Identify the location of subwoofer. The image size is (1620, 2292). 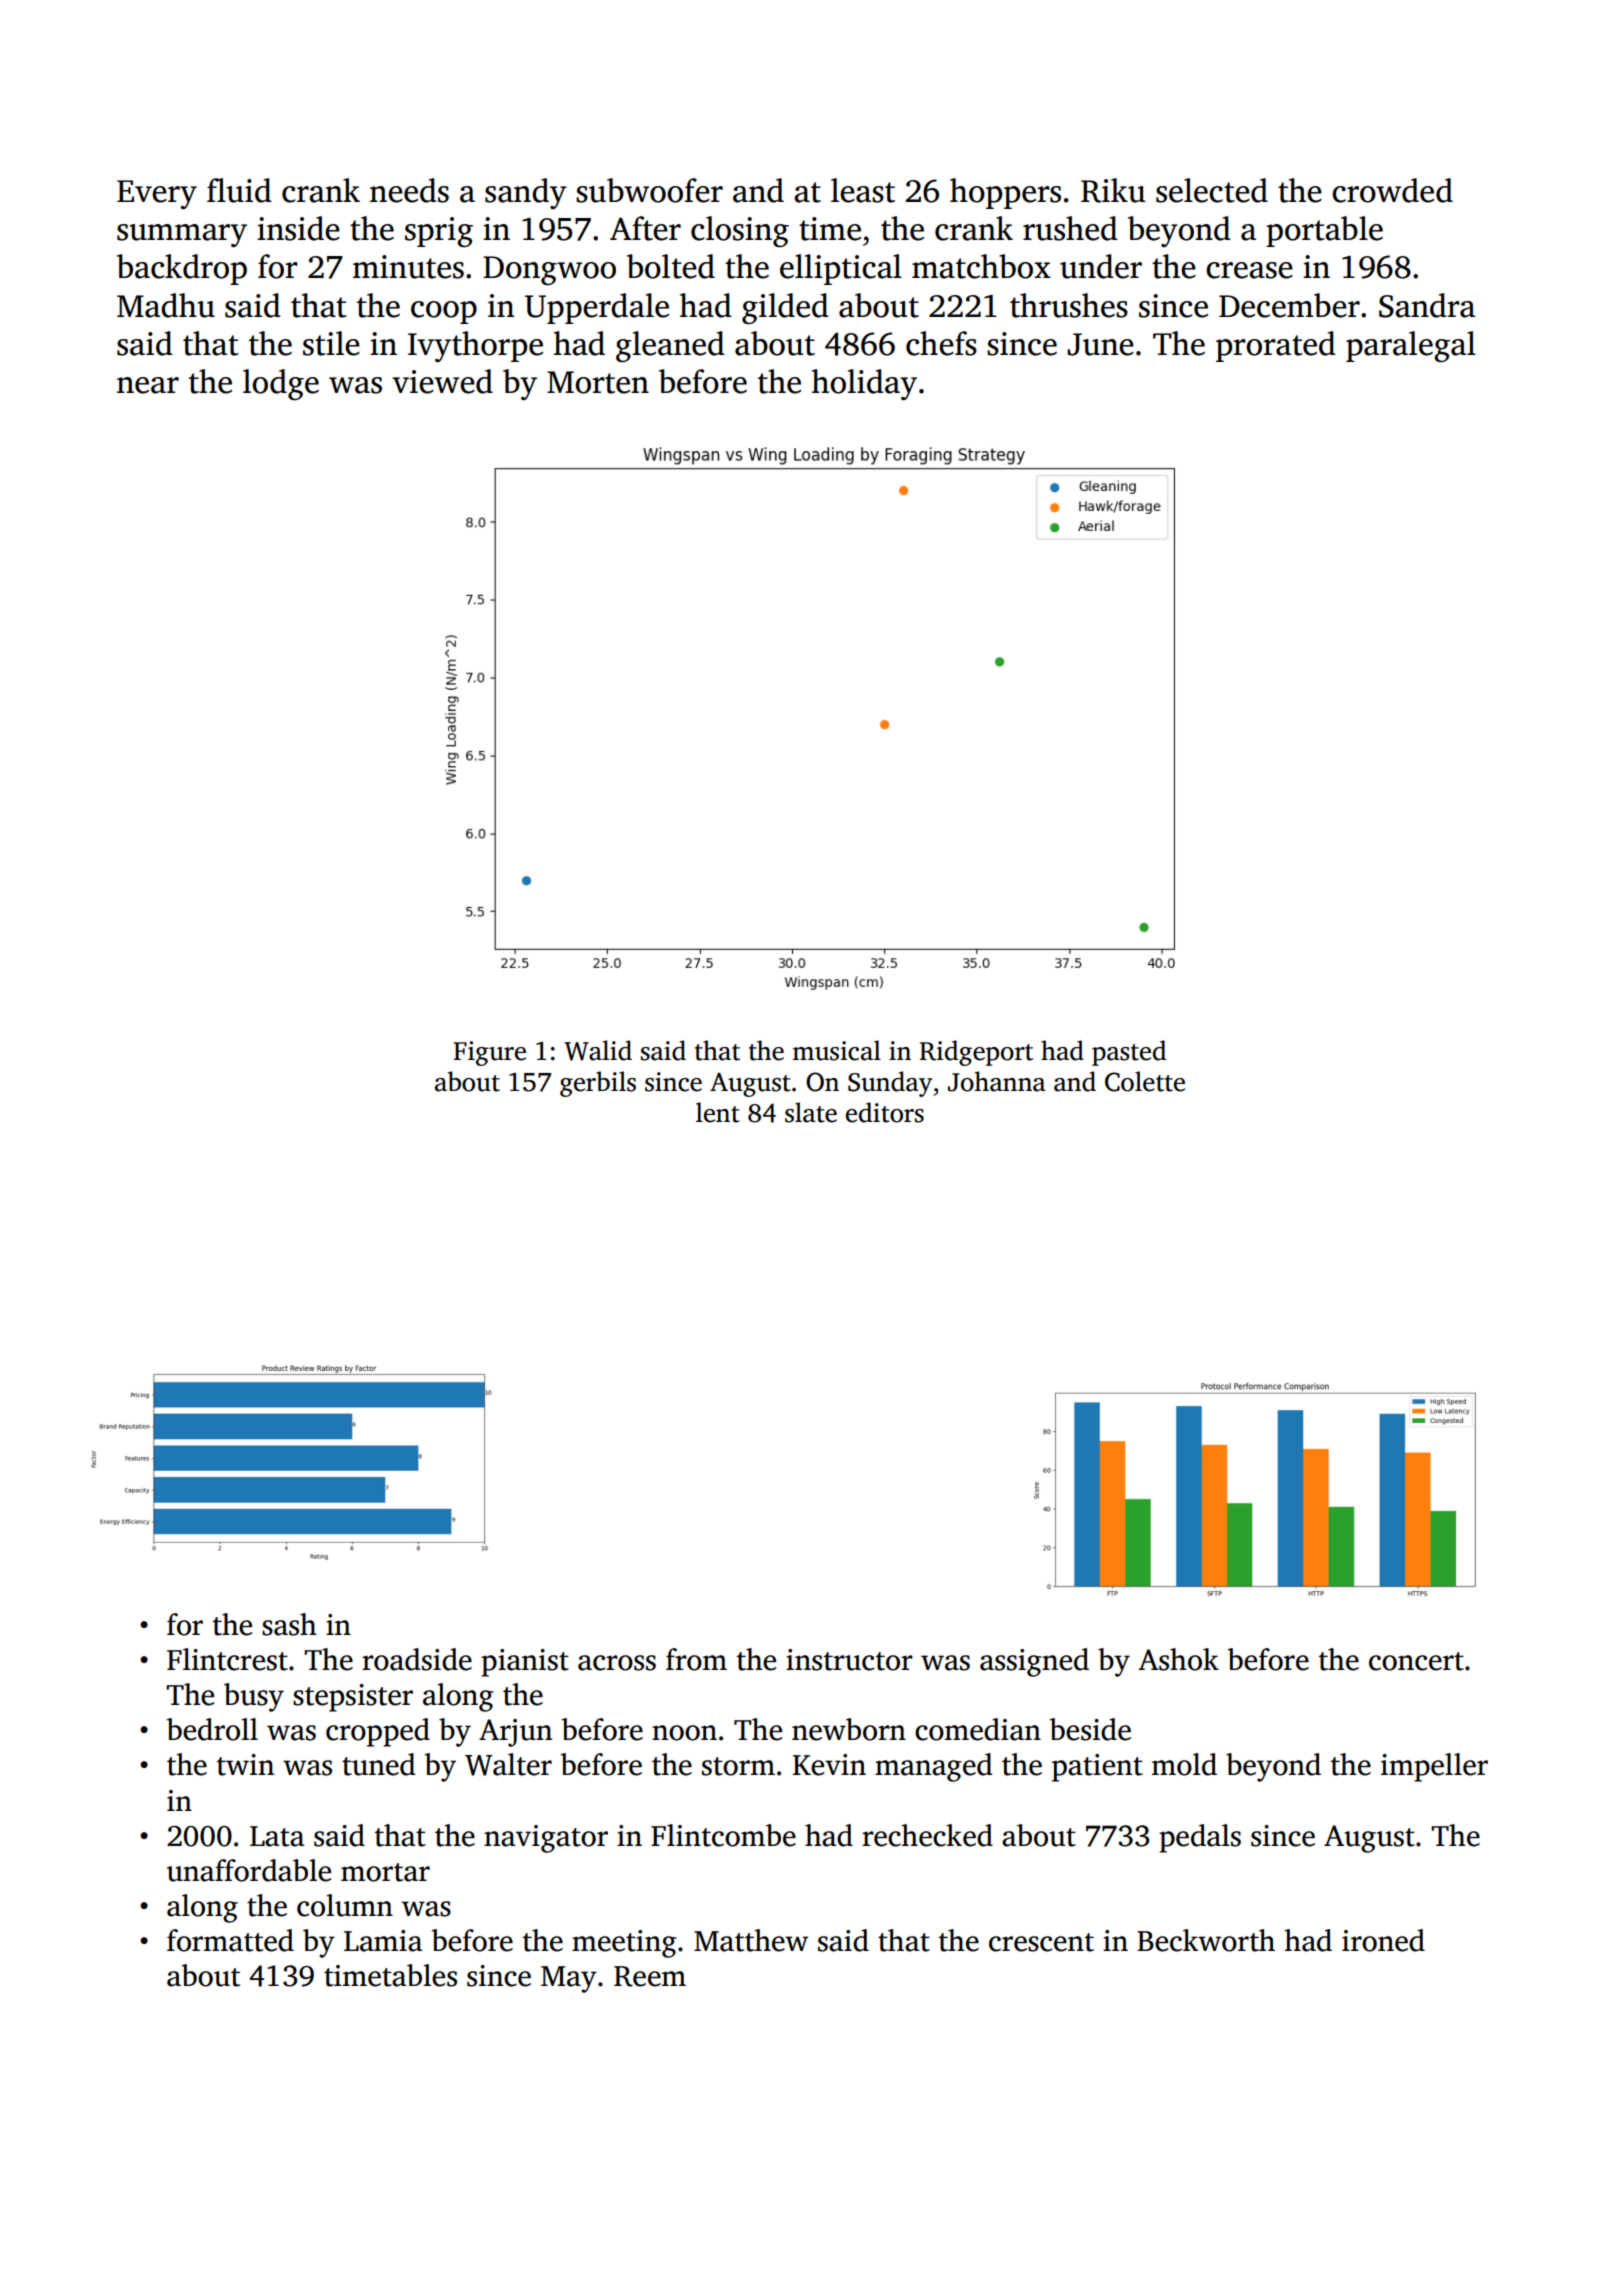
(649, 190).
